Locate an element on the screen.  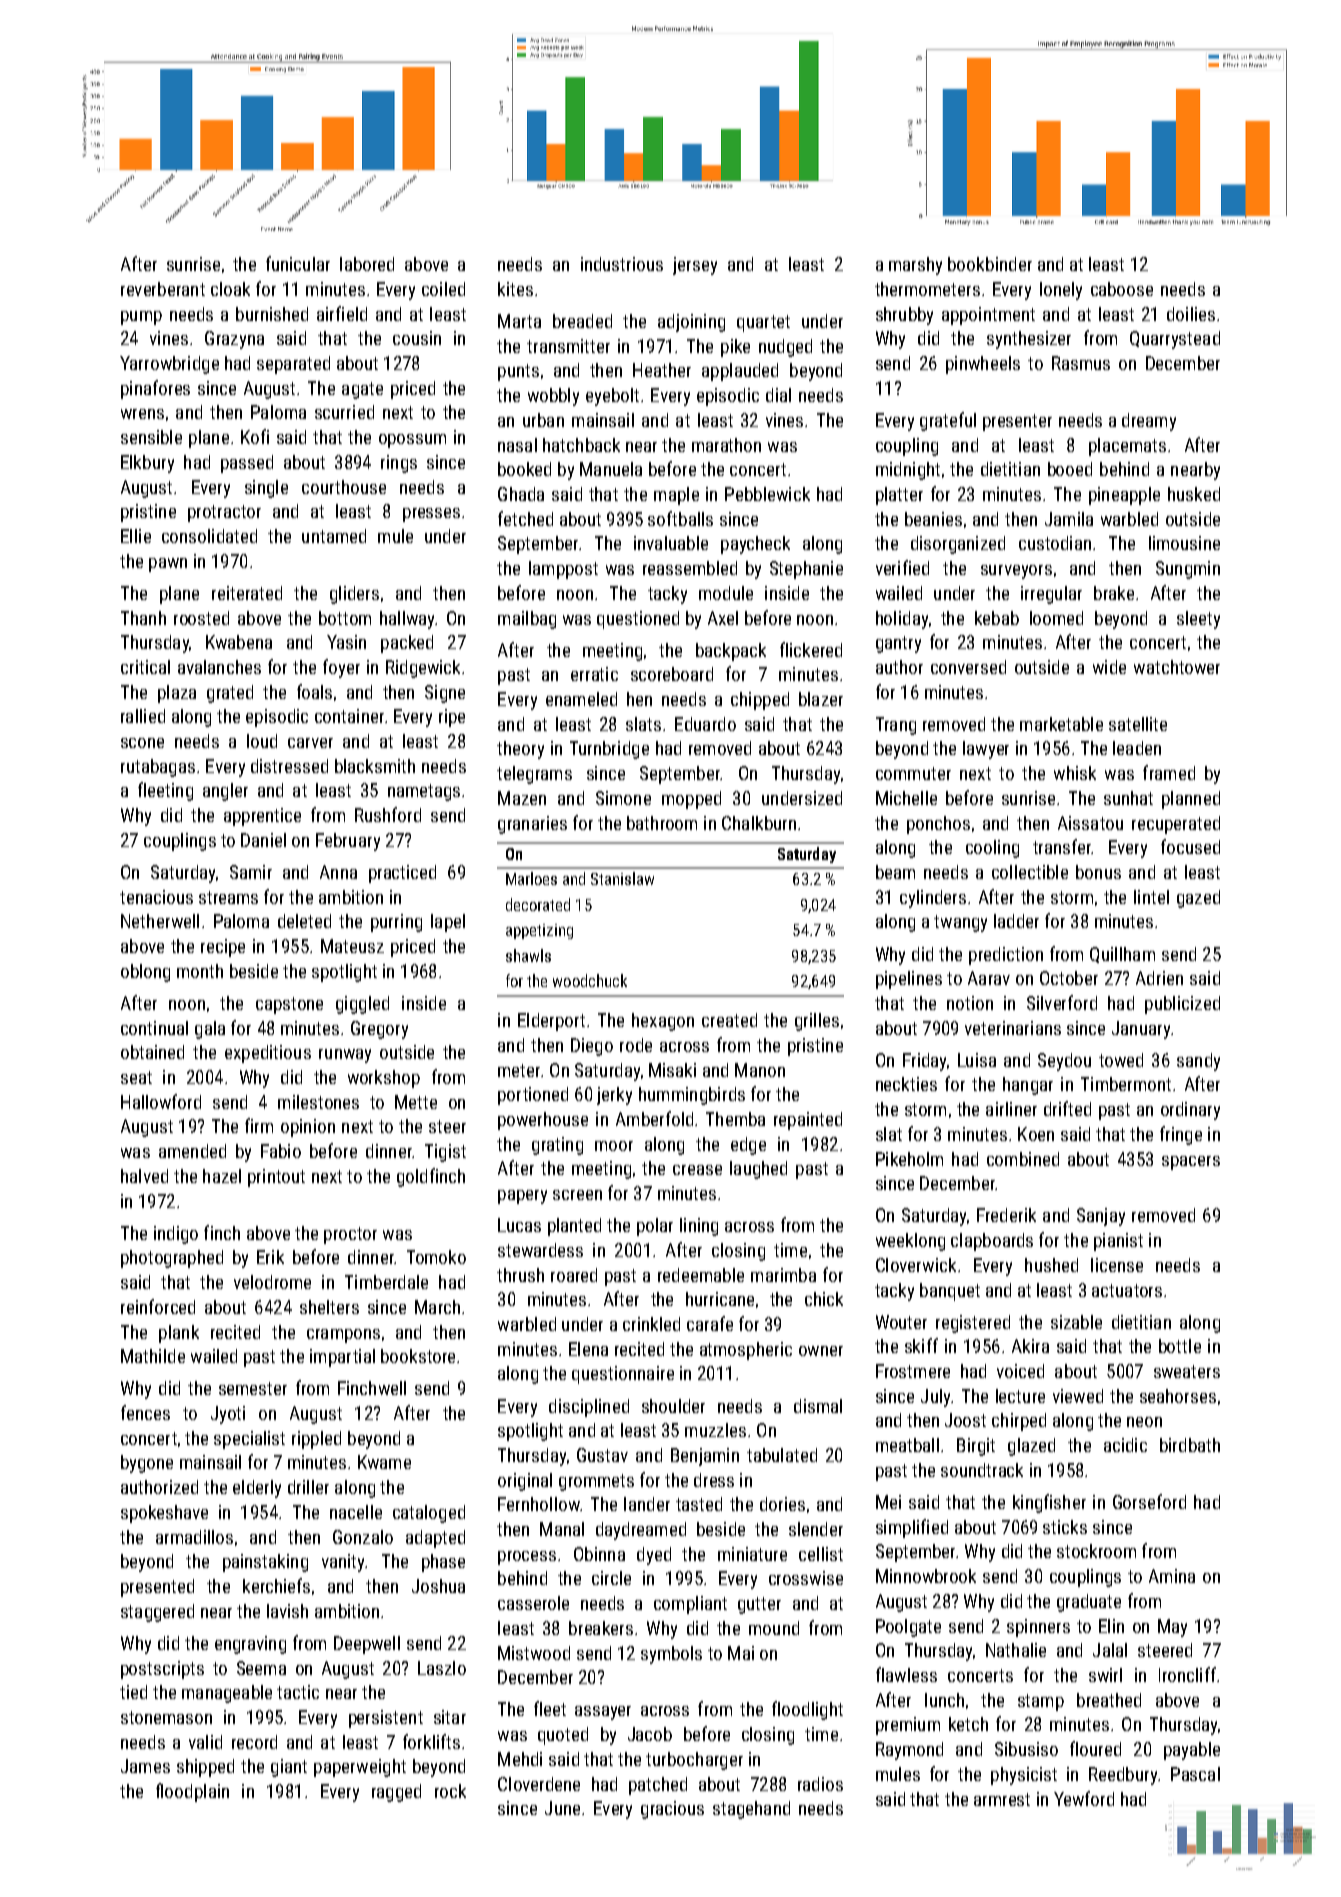
flickered is located at coordinates (811, 649).
